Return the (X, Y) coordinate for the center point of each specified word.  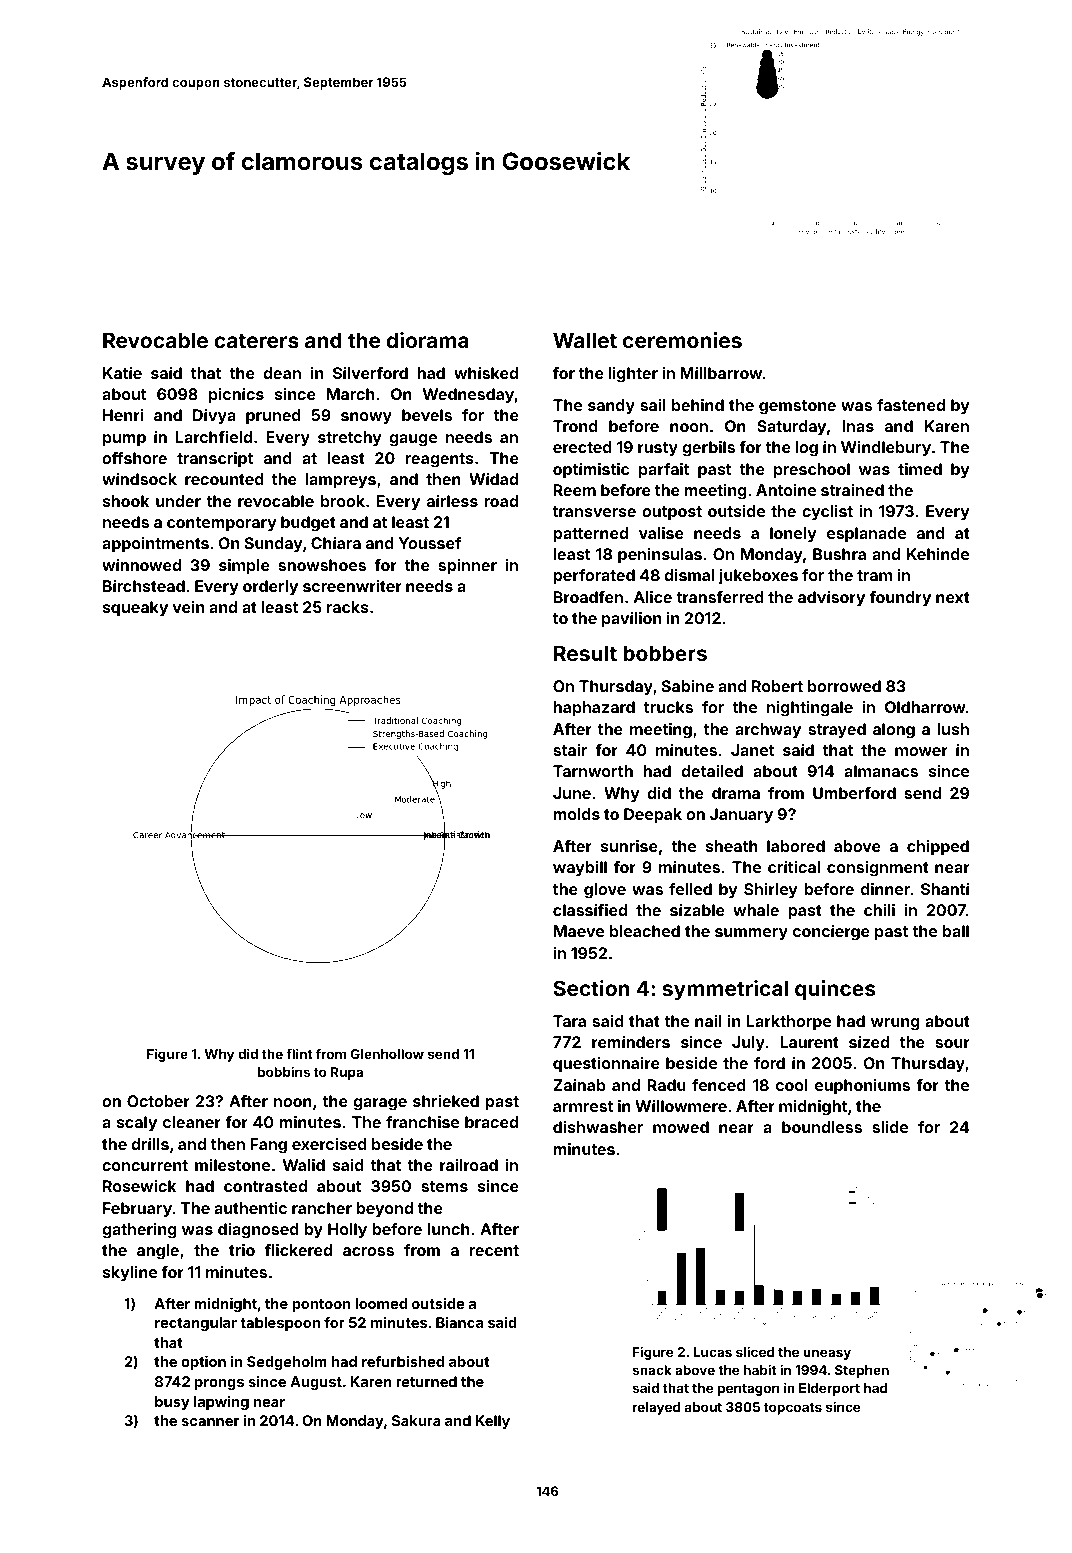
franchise (422, 1122)
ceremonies (682, 340)
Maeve (579, 931)
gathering (139, 1231)
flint (299, 1053)
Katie (122, 373)
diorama (428, 340)
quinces (835, 990)
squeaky (135, 609)
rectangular (196, 1324)
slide (890, 1127)
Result (585, 653)
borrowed (844, 686)
